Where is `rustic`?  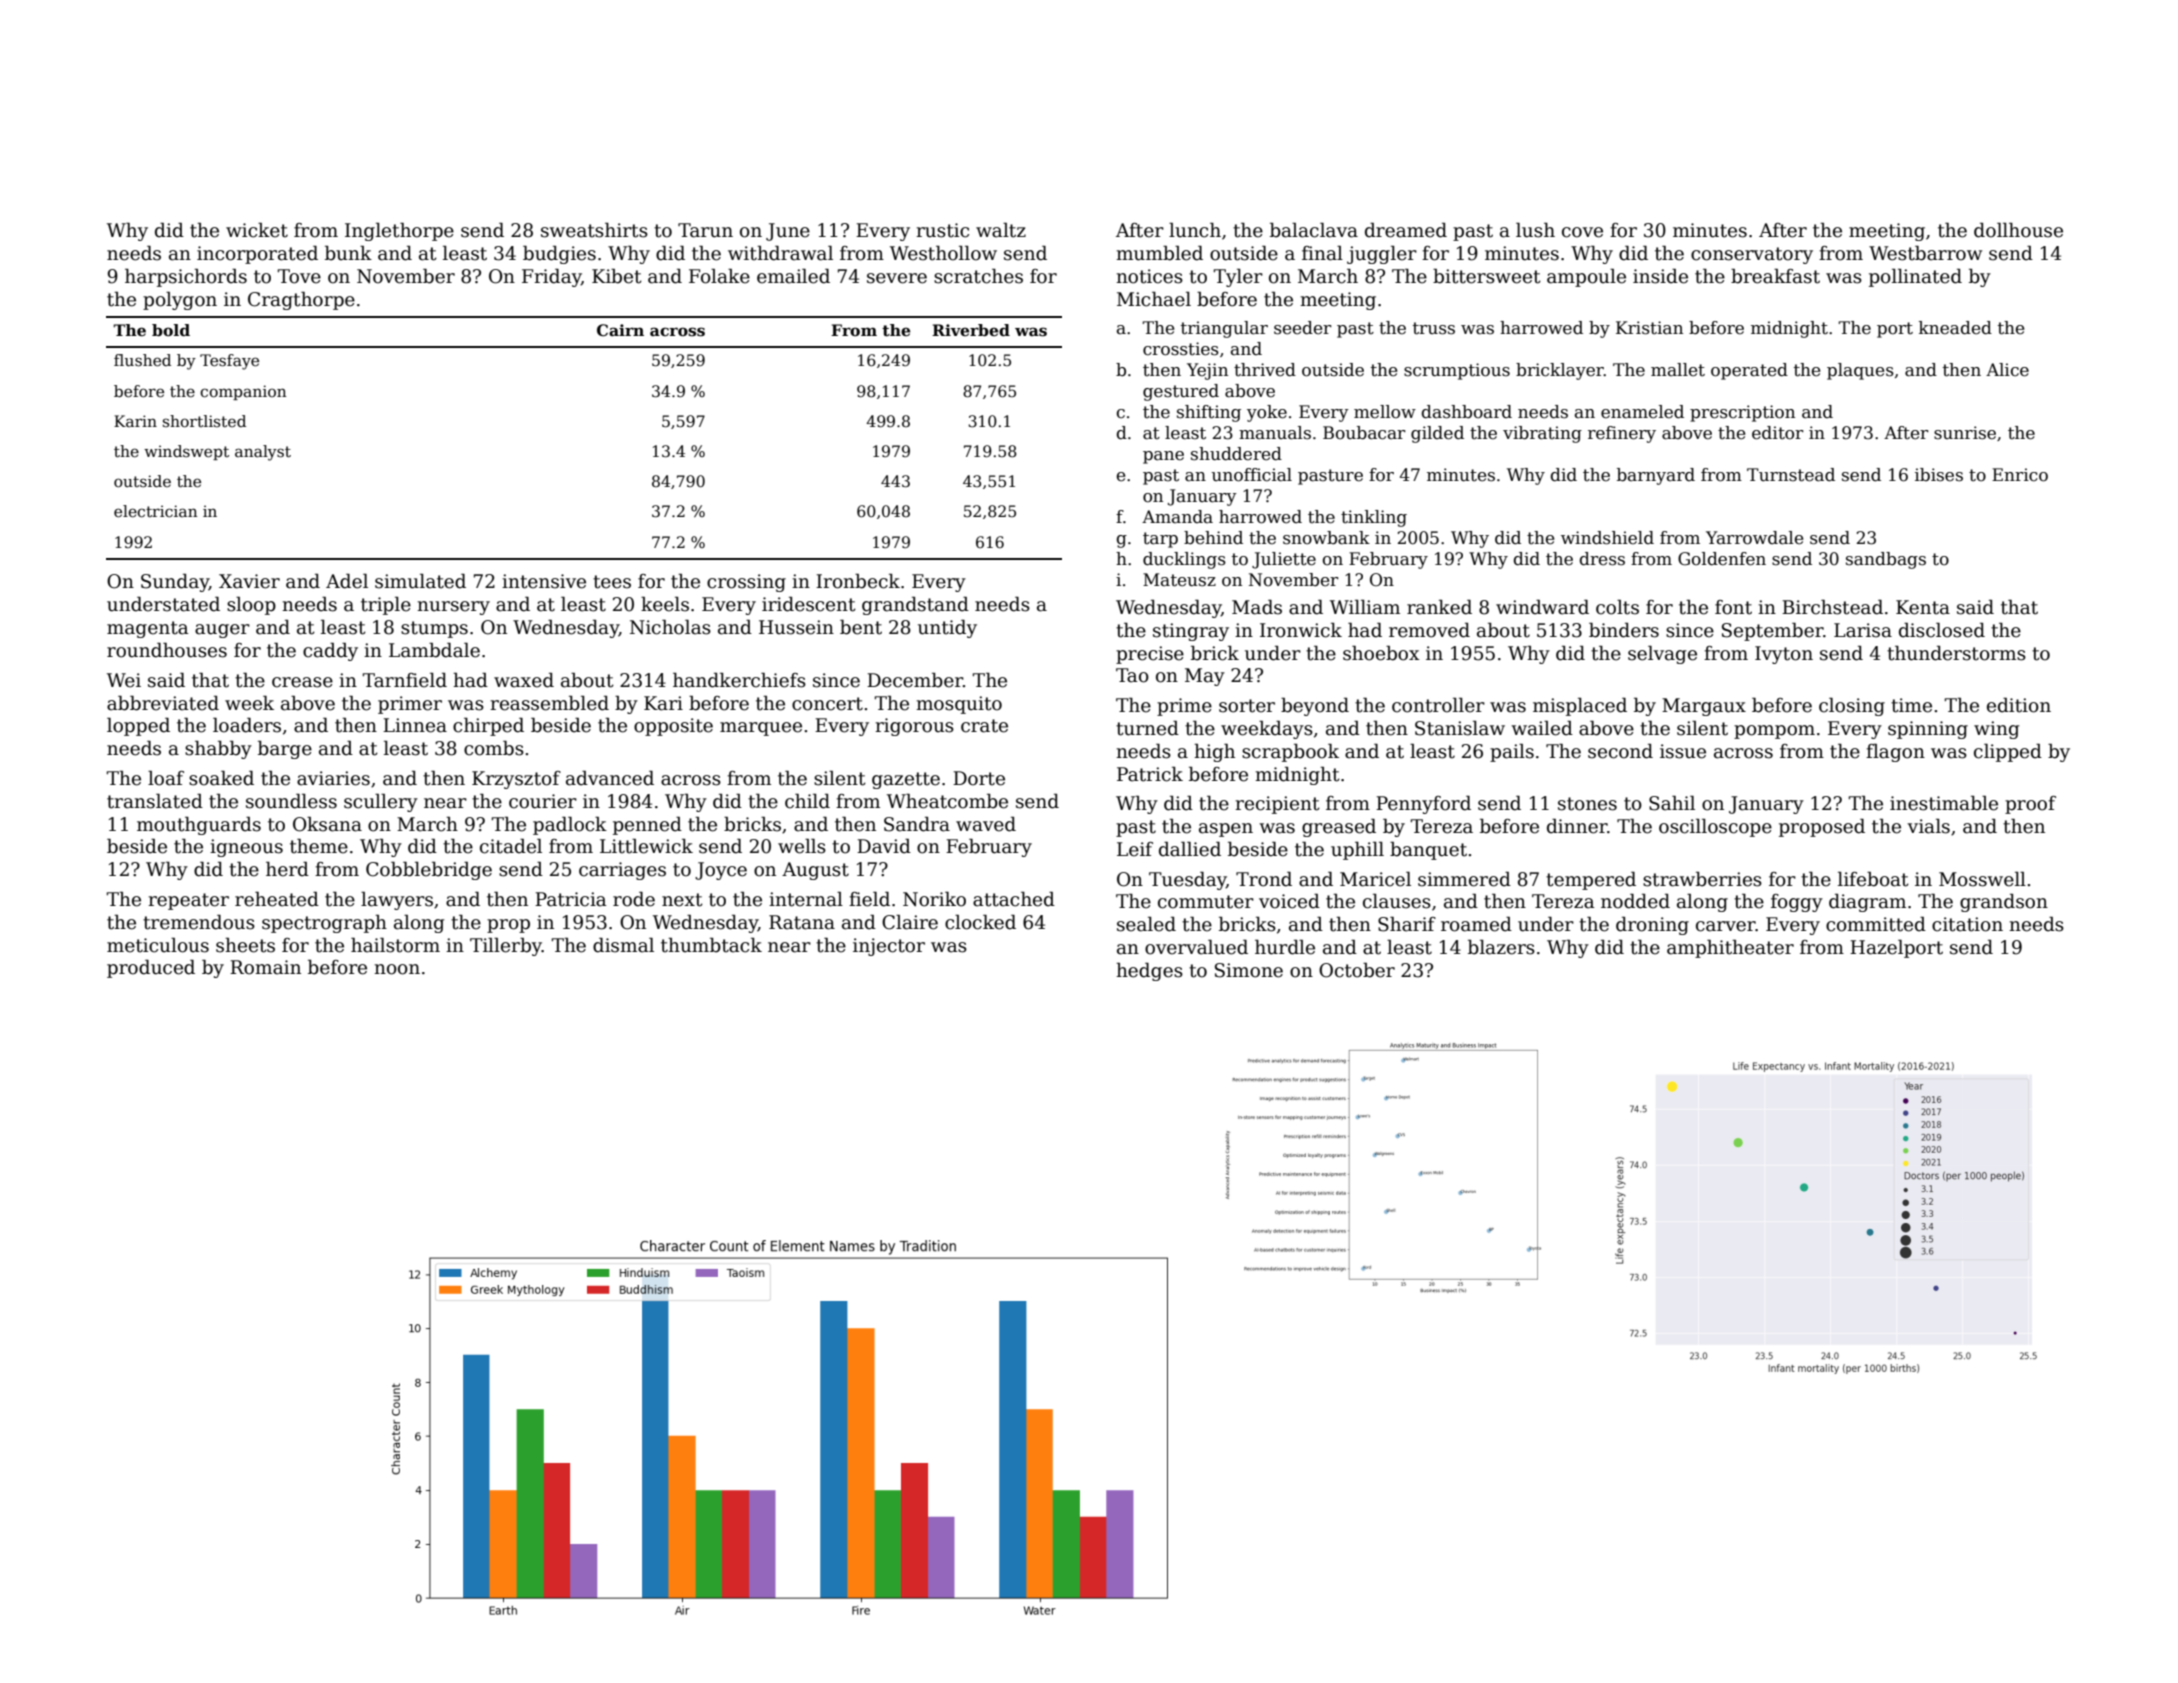 rustic is located at coordinates (942, 230).
